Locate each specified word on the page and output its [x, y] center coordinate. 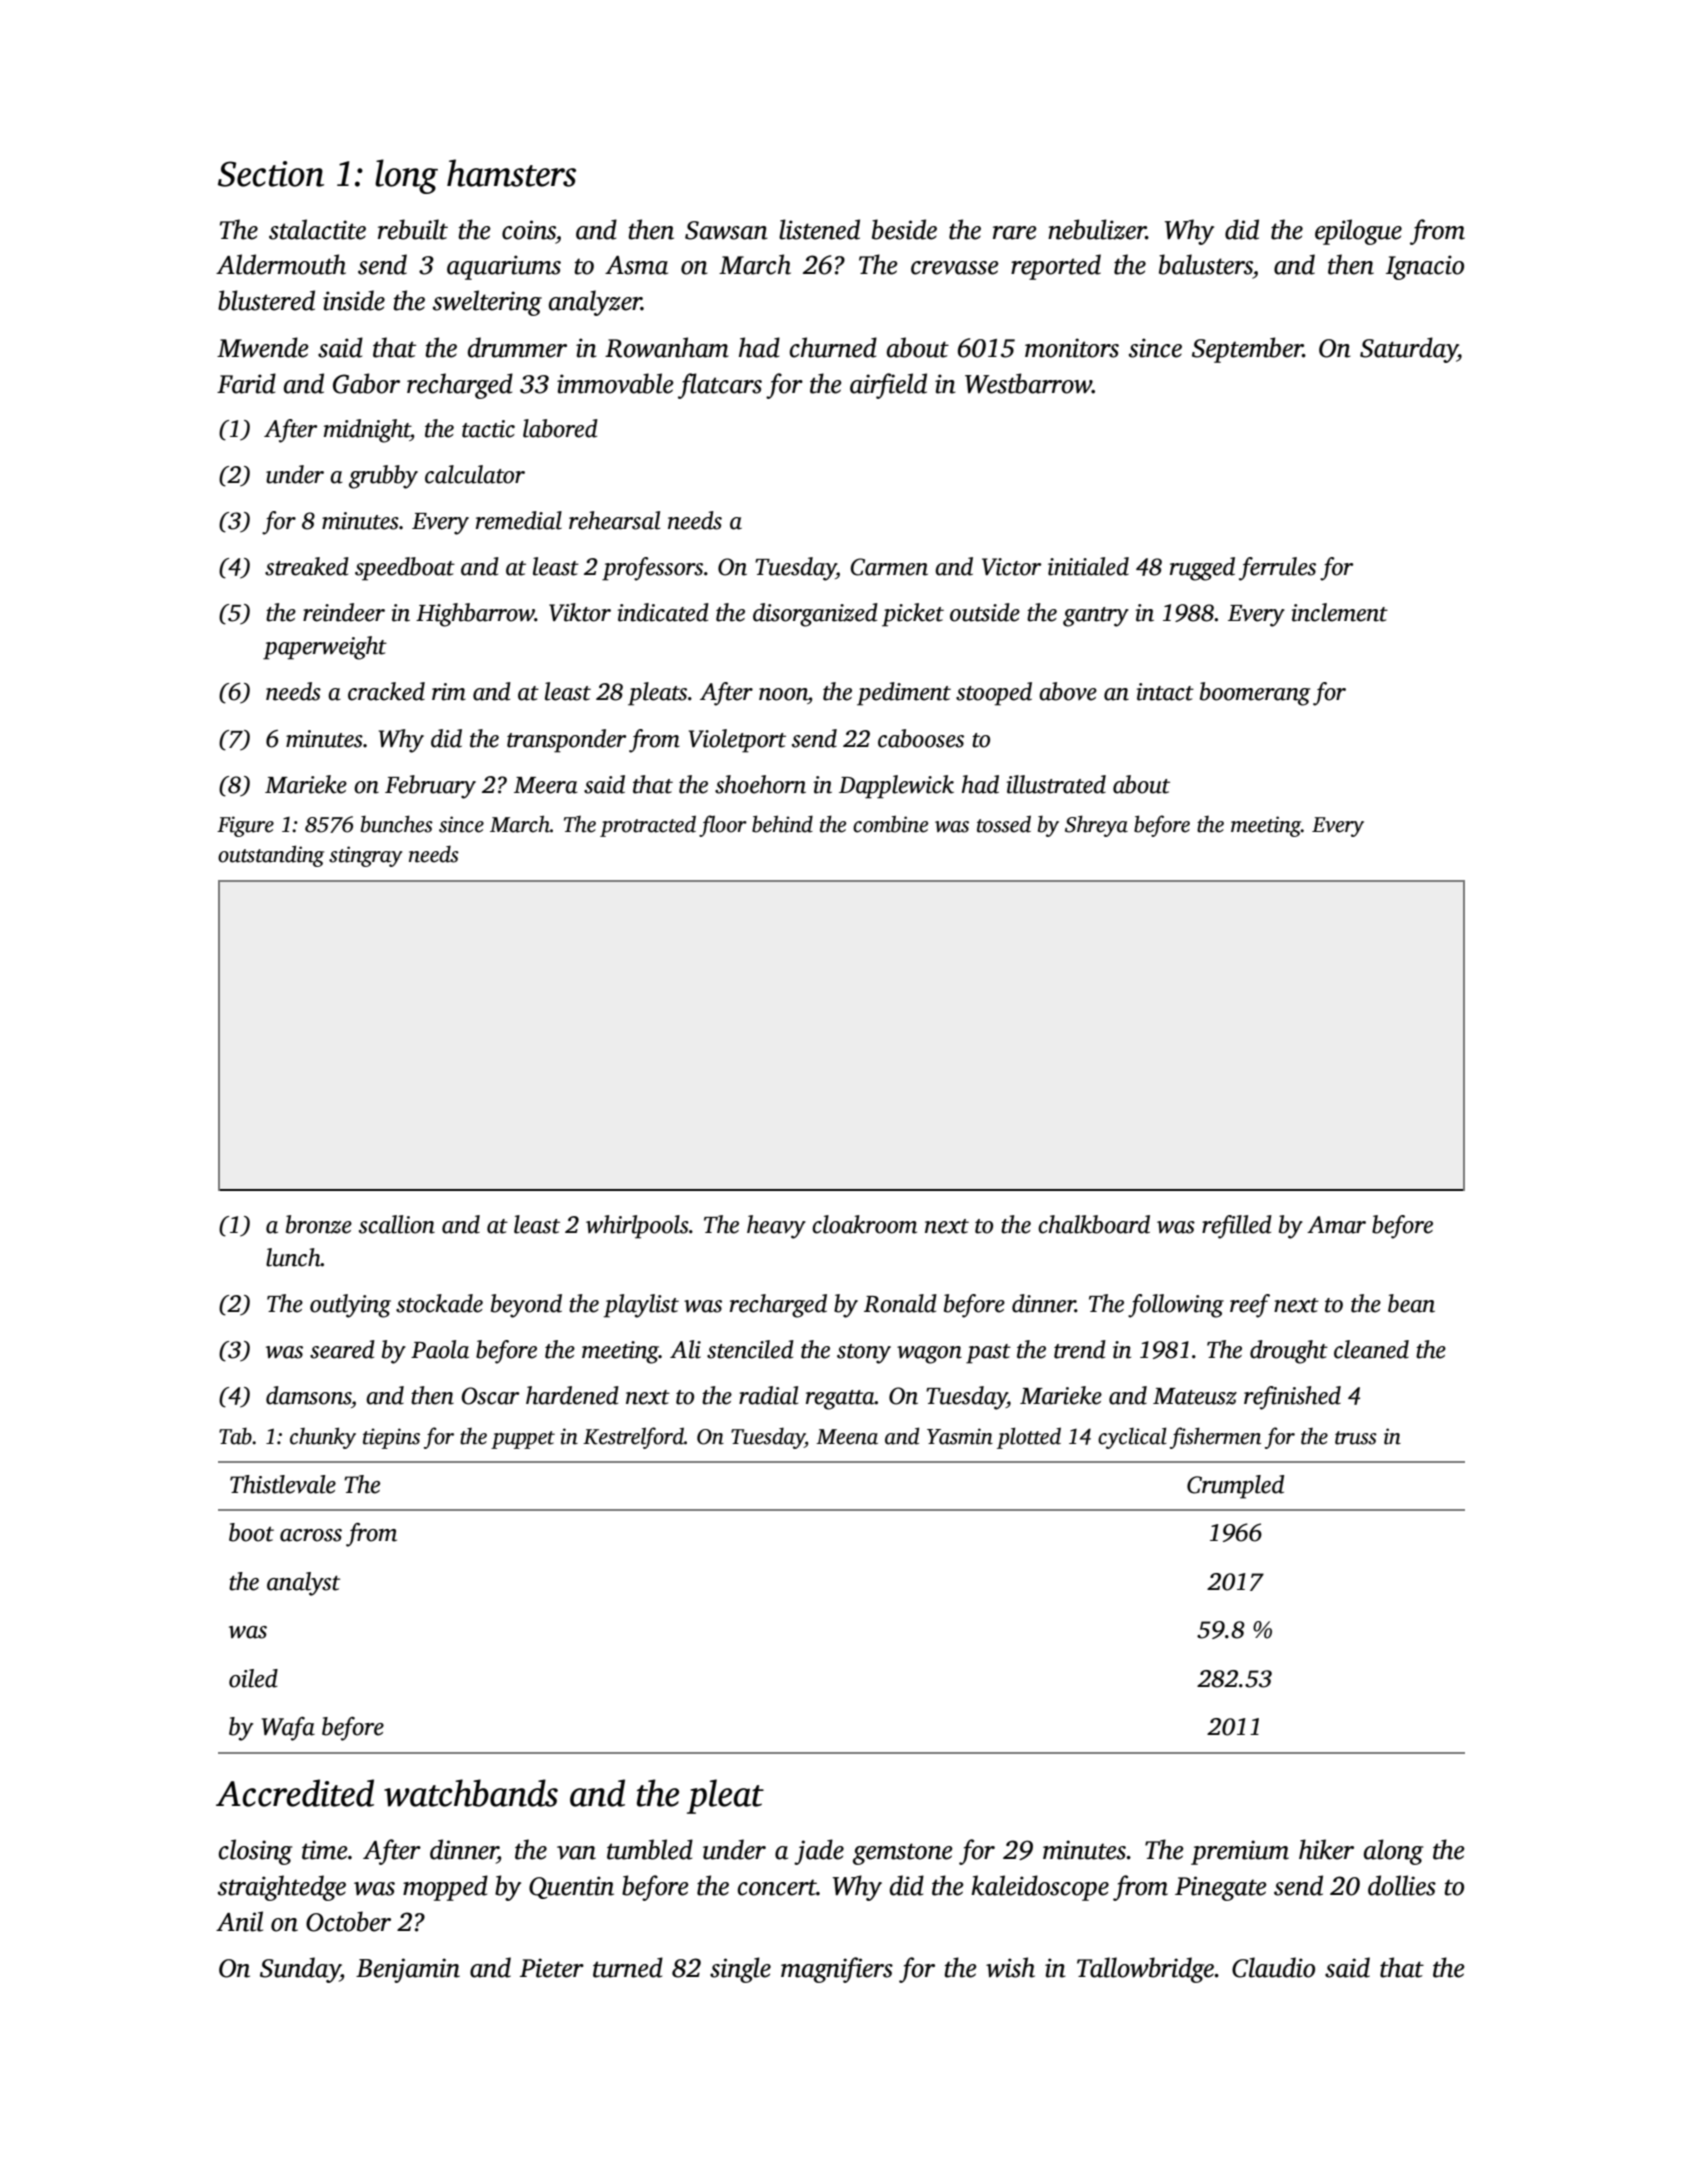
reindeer [344, 612]
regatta [840, 1400]
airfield [888, 386]
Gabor [366, 383]
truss [1356, 1438]
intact [1165, 692]
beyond [526, 1306]
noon [783, 694]
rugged [1202, 569]
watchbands [471, 1793]
